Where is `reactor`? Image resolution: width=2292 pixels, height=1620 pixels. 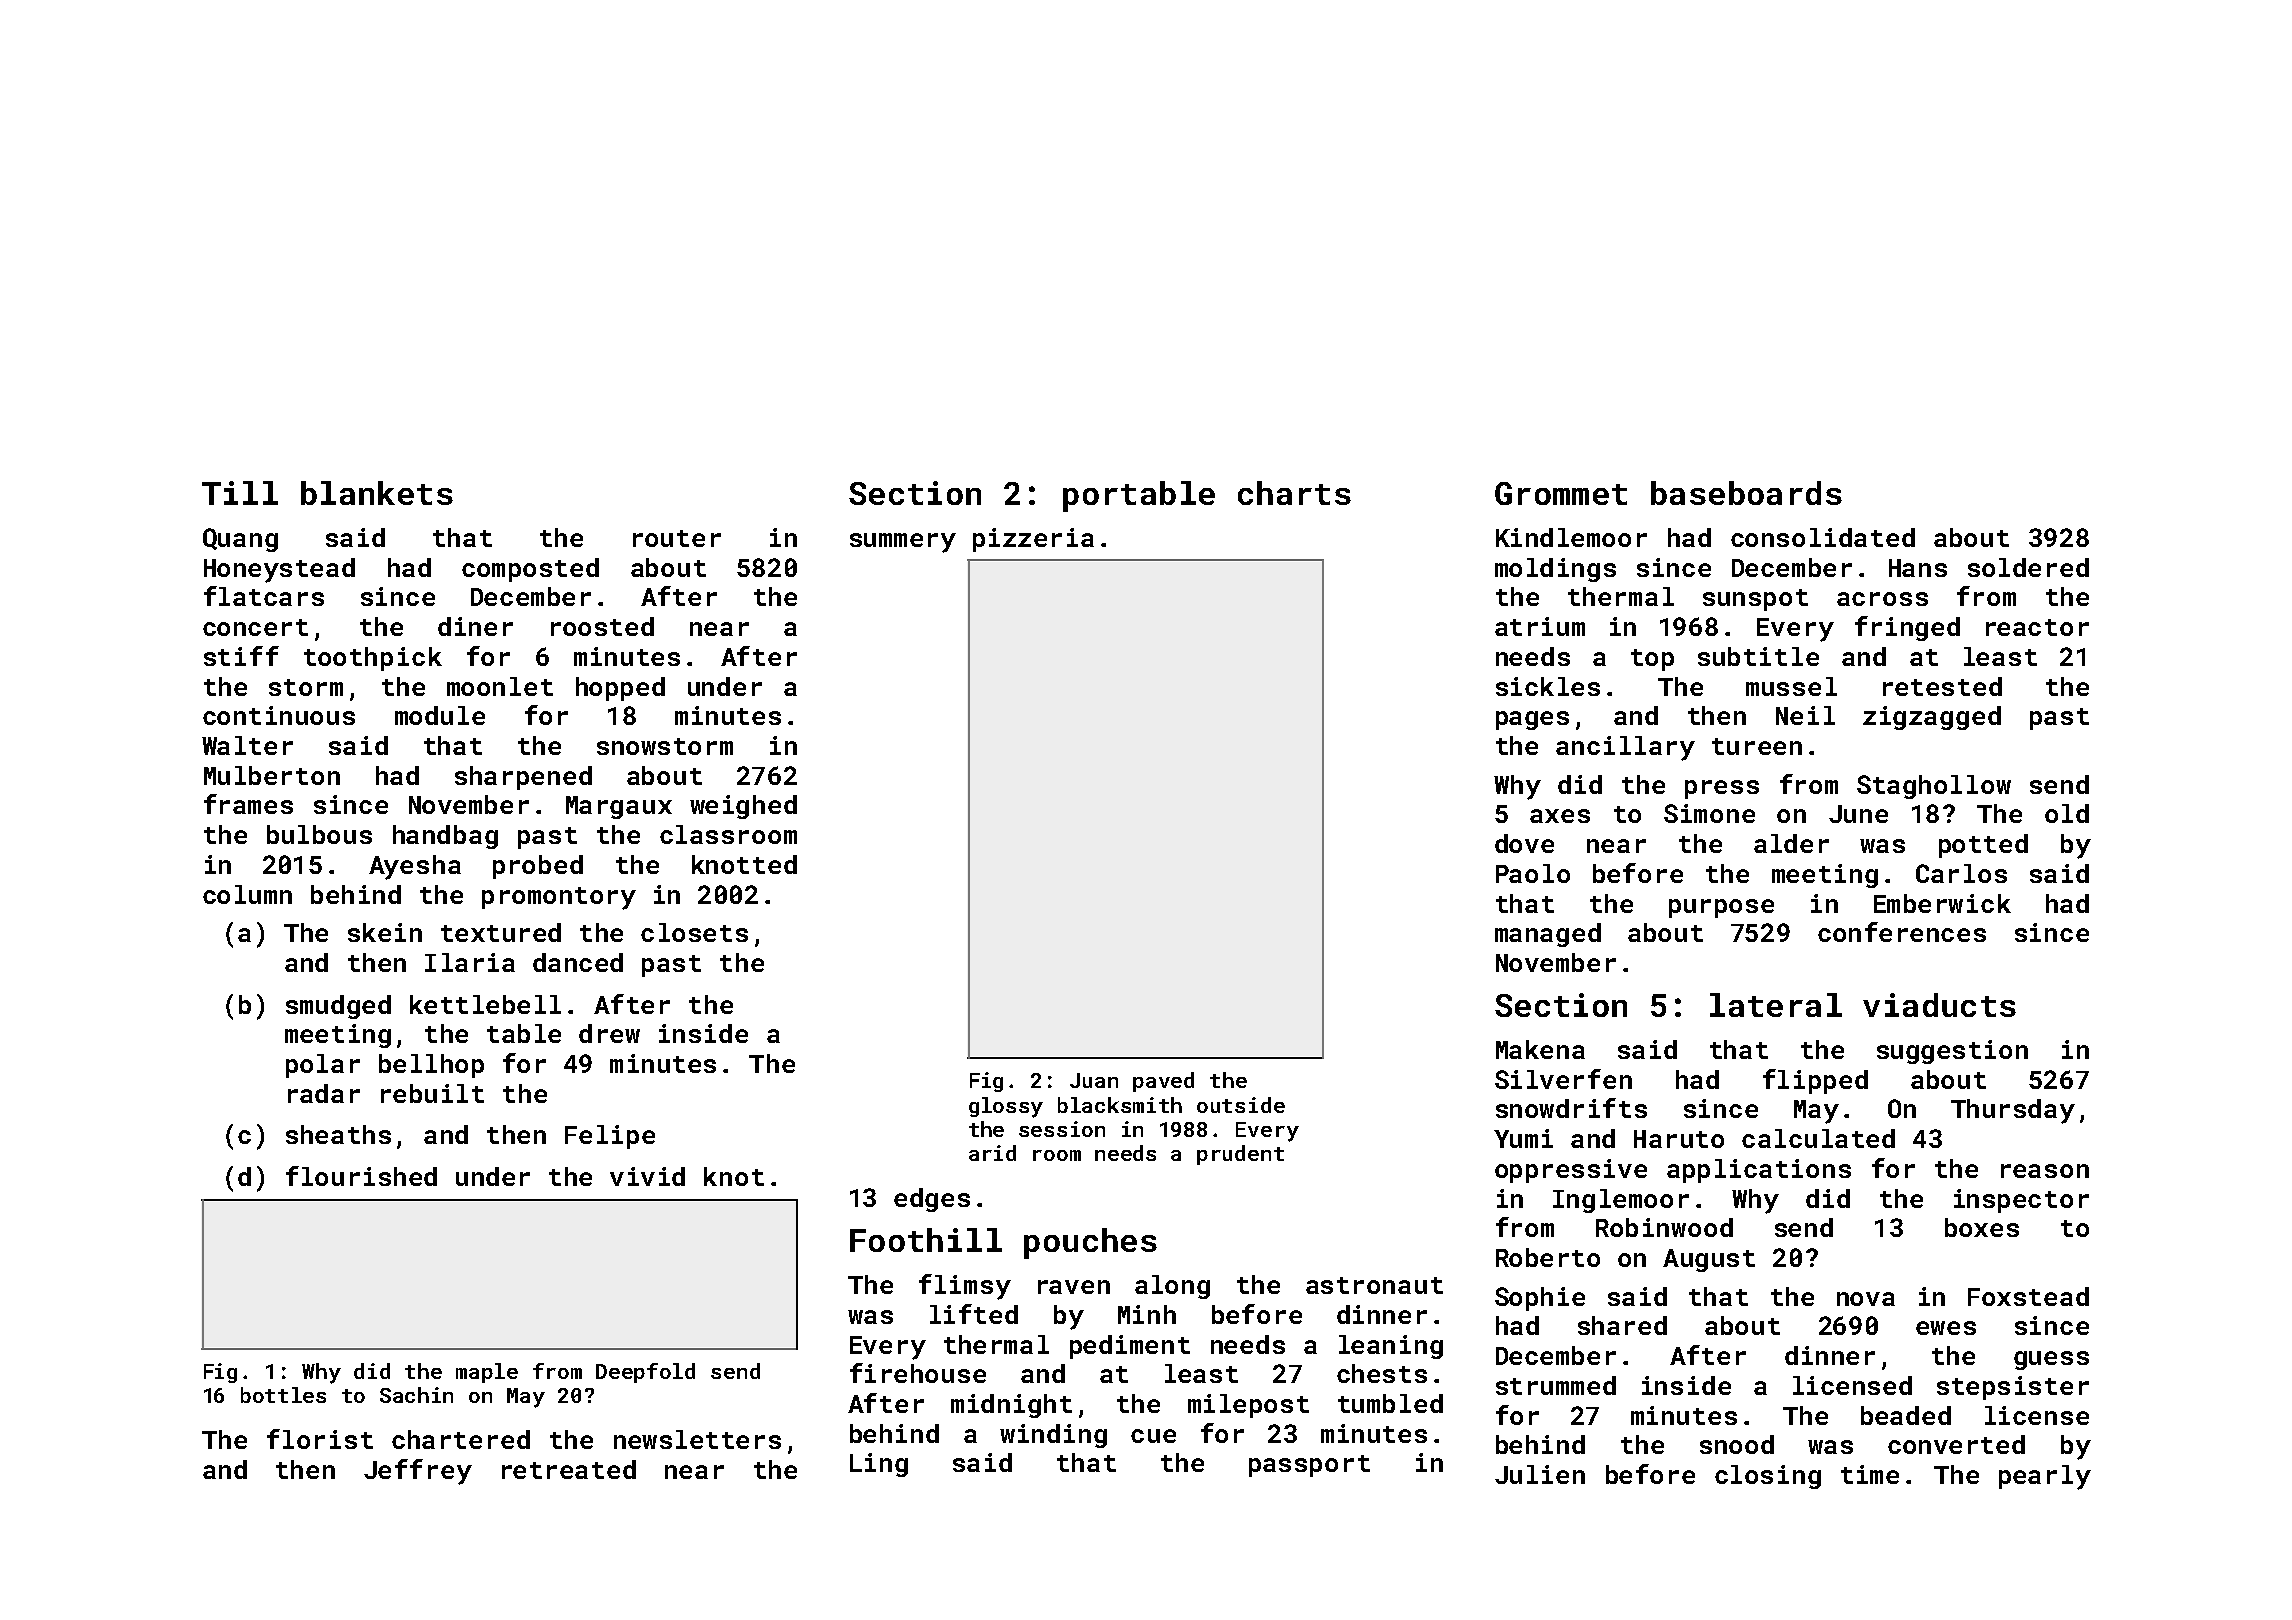
reactor is located at coordinates (2037, 627).
